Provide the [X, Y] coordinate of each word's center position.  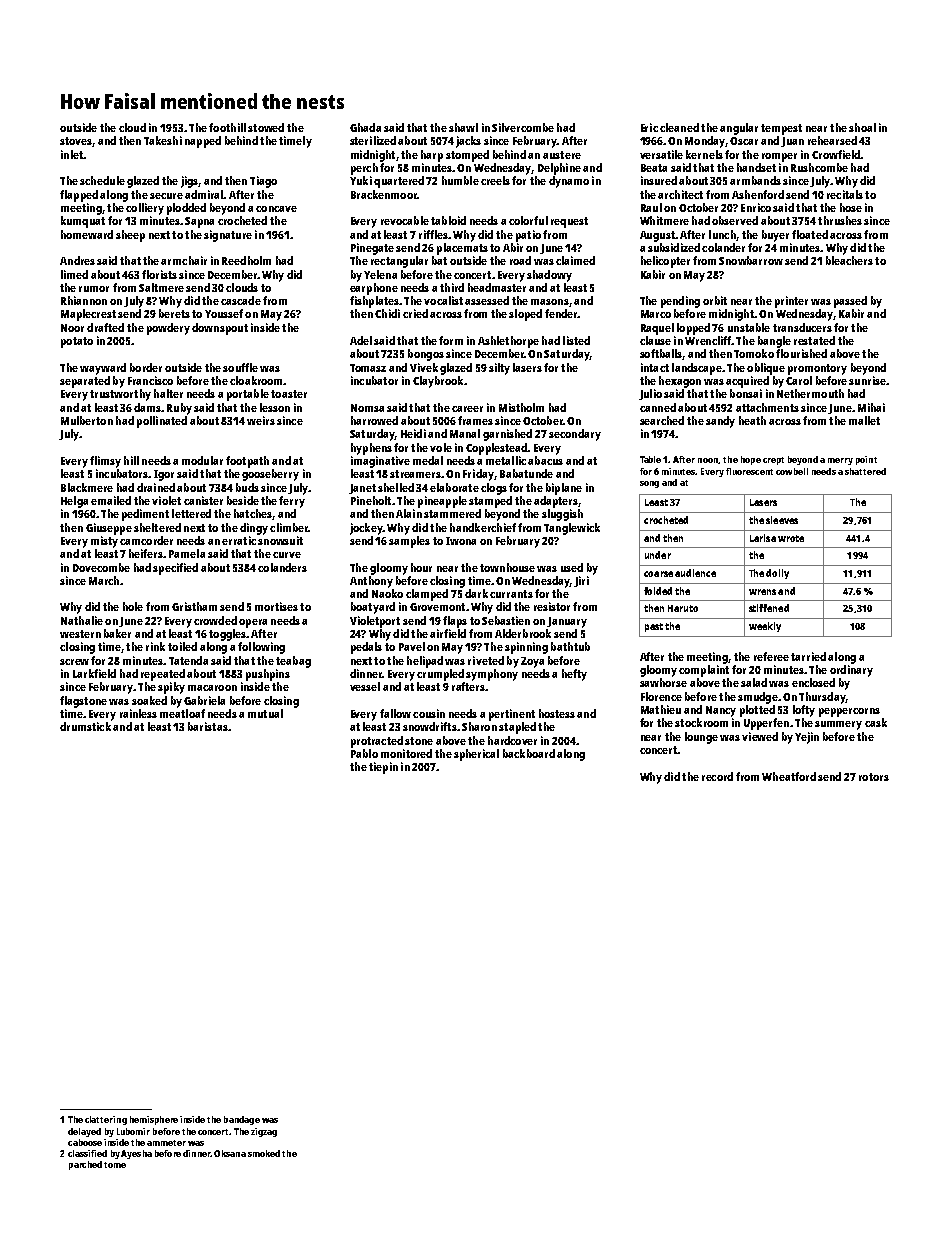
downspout [220, 329]
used [572, 567]
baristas [208, 726]
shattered [865, 471]
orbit [715, 300]
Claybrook [438, 382]
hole [133, 606]
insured [659, 180]
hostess [557, 713]
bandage [242, 1120]
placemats [462, 249]
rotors [874, 777]
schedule [102, 180]
